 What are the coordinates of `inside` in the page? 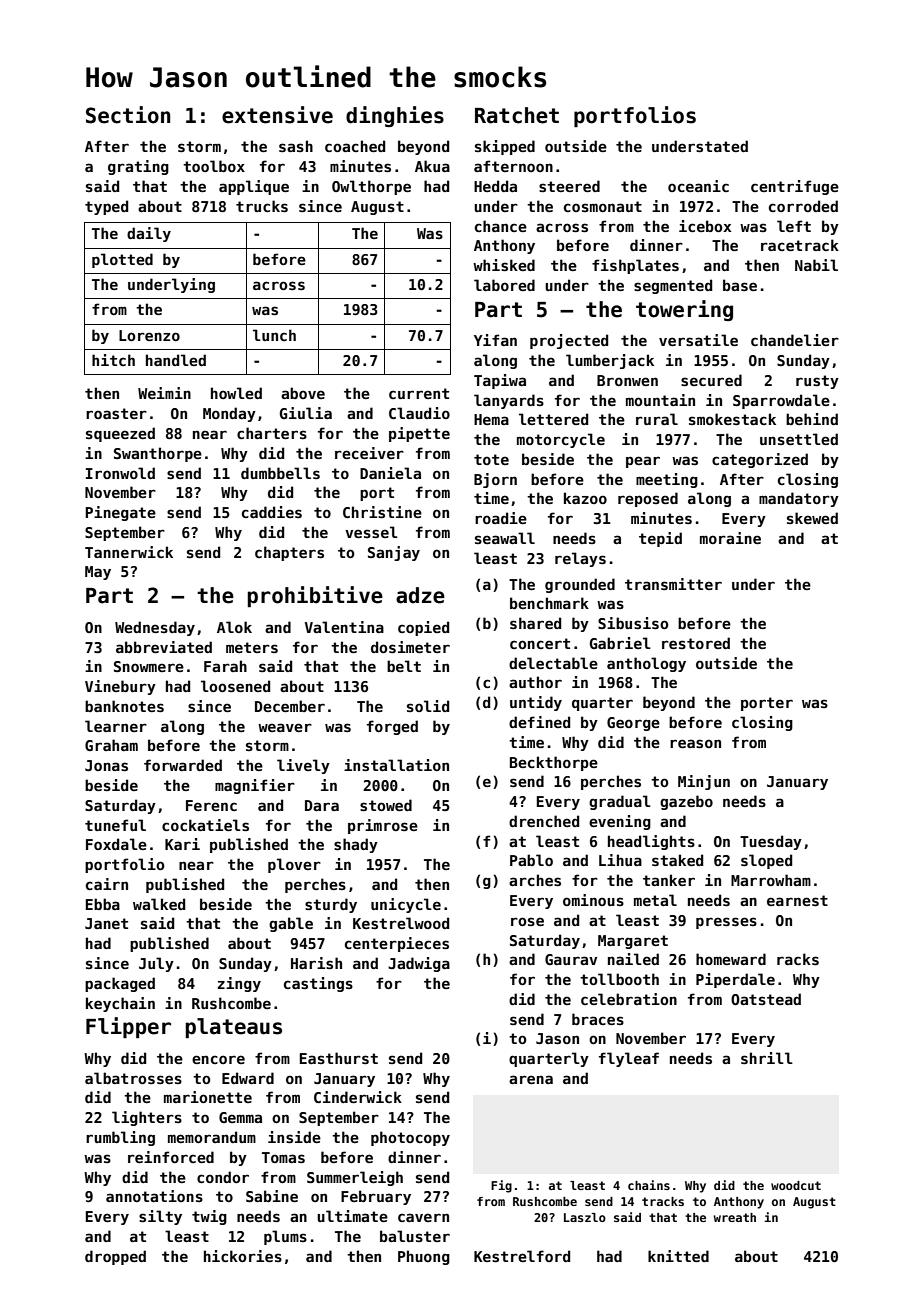 It's located at (294, 1137).
